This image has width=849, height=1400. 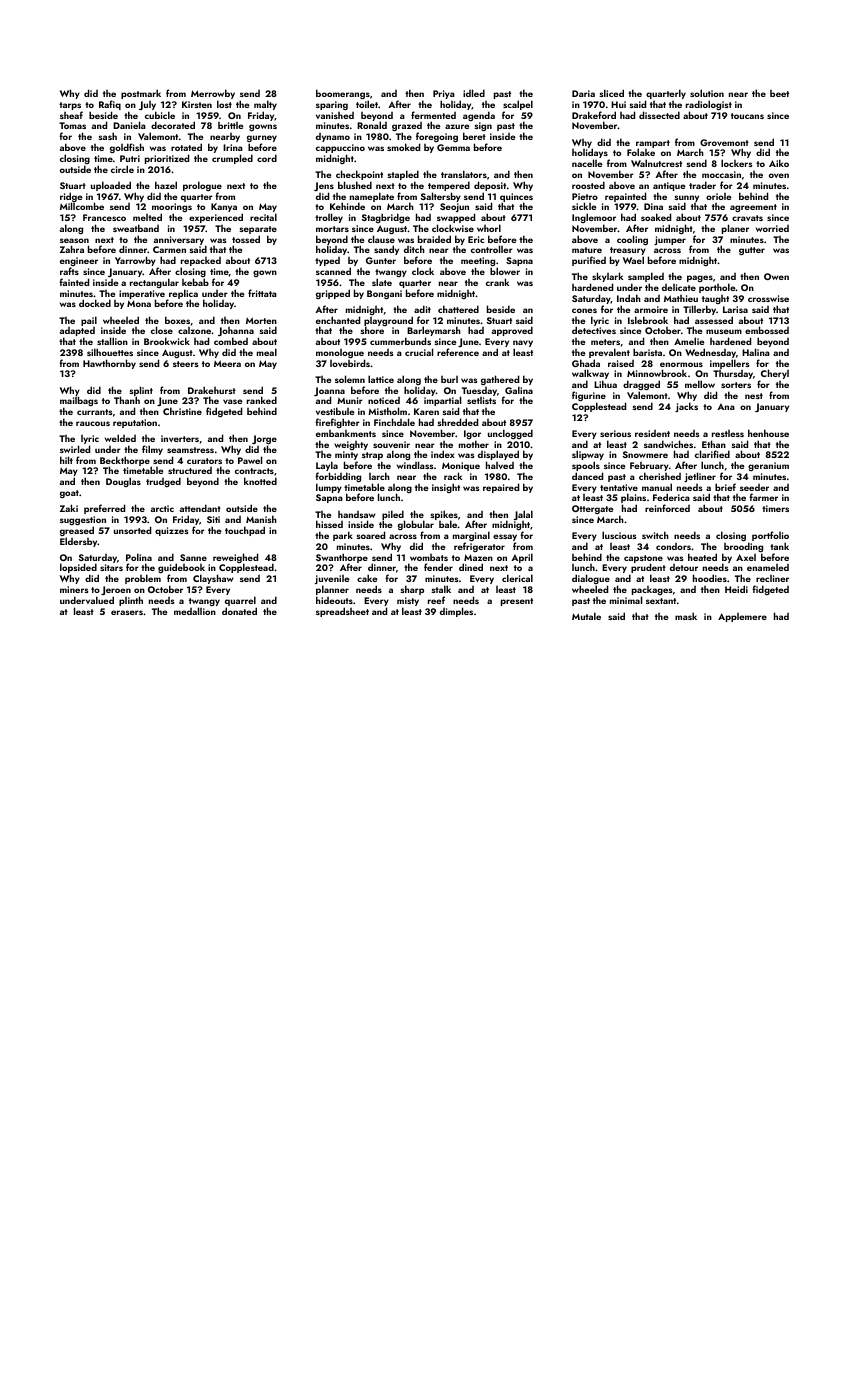 What do you see at coordinates (393, 515) in the image?
I see `piled` at bounding box center [393, 515].
